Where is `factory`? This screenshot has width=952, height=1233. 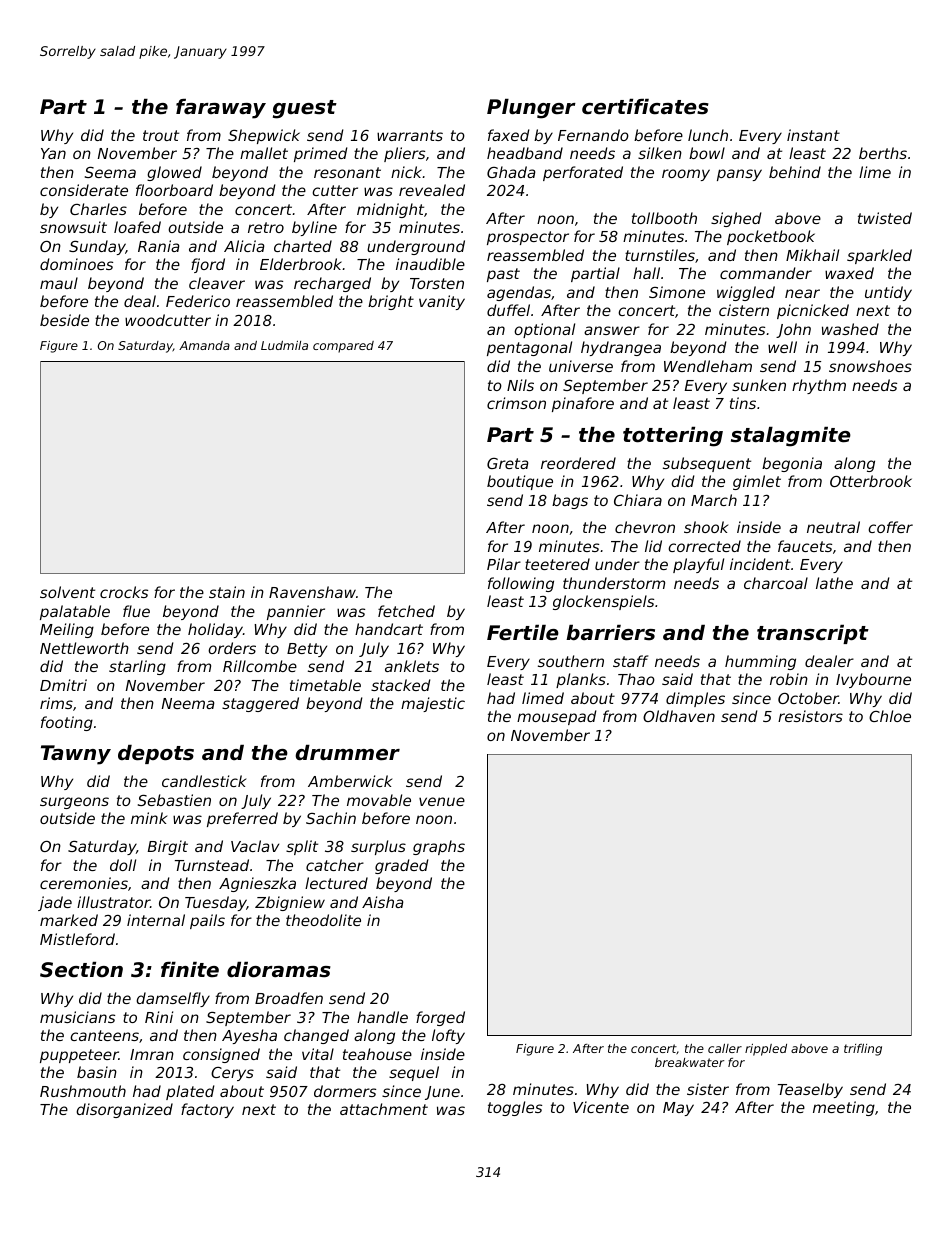 factory is located at coordinates (207, 1110).
